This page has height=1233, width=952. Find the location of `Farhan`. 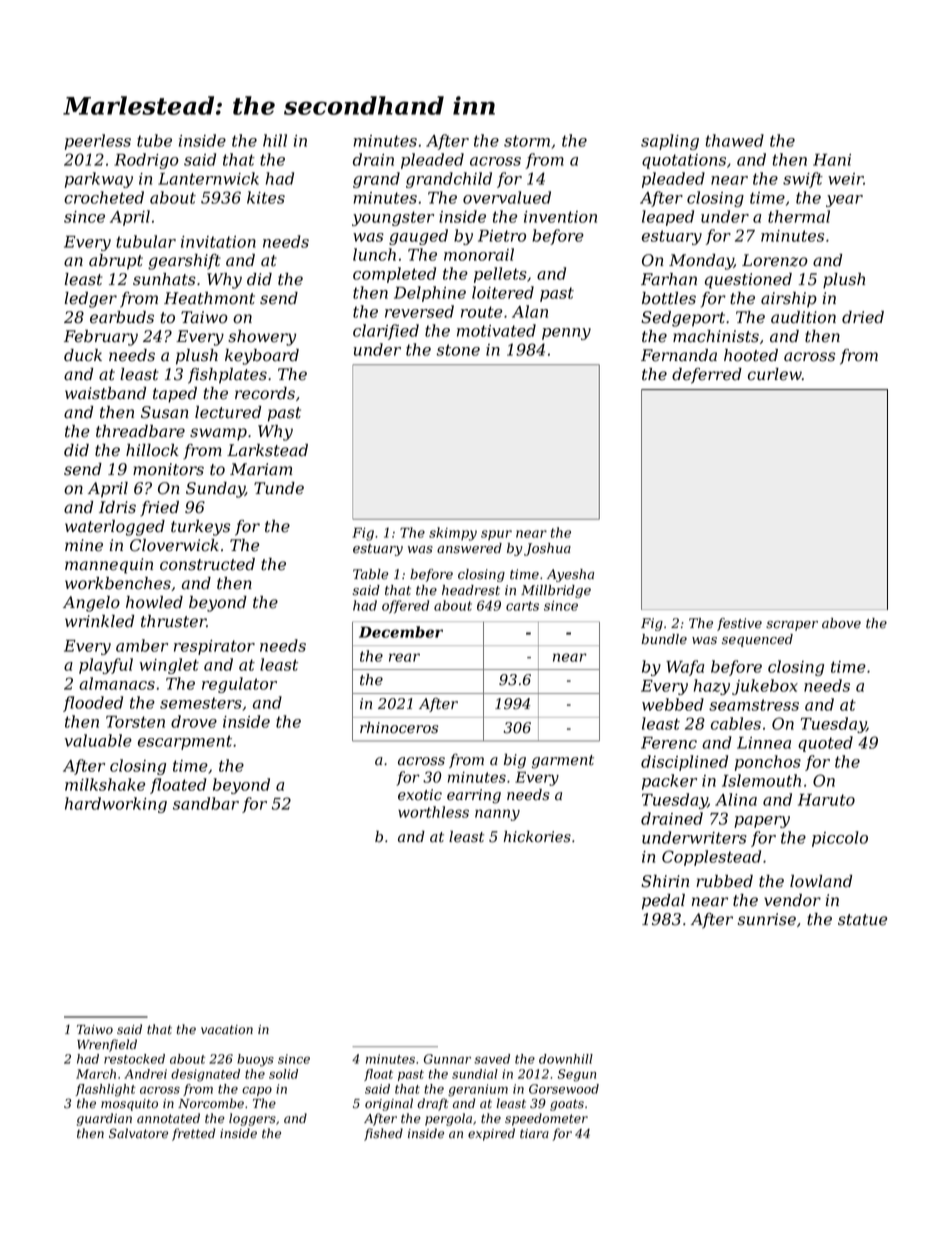

Farhan is located at coordinates (669, 279).
